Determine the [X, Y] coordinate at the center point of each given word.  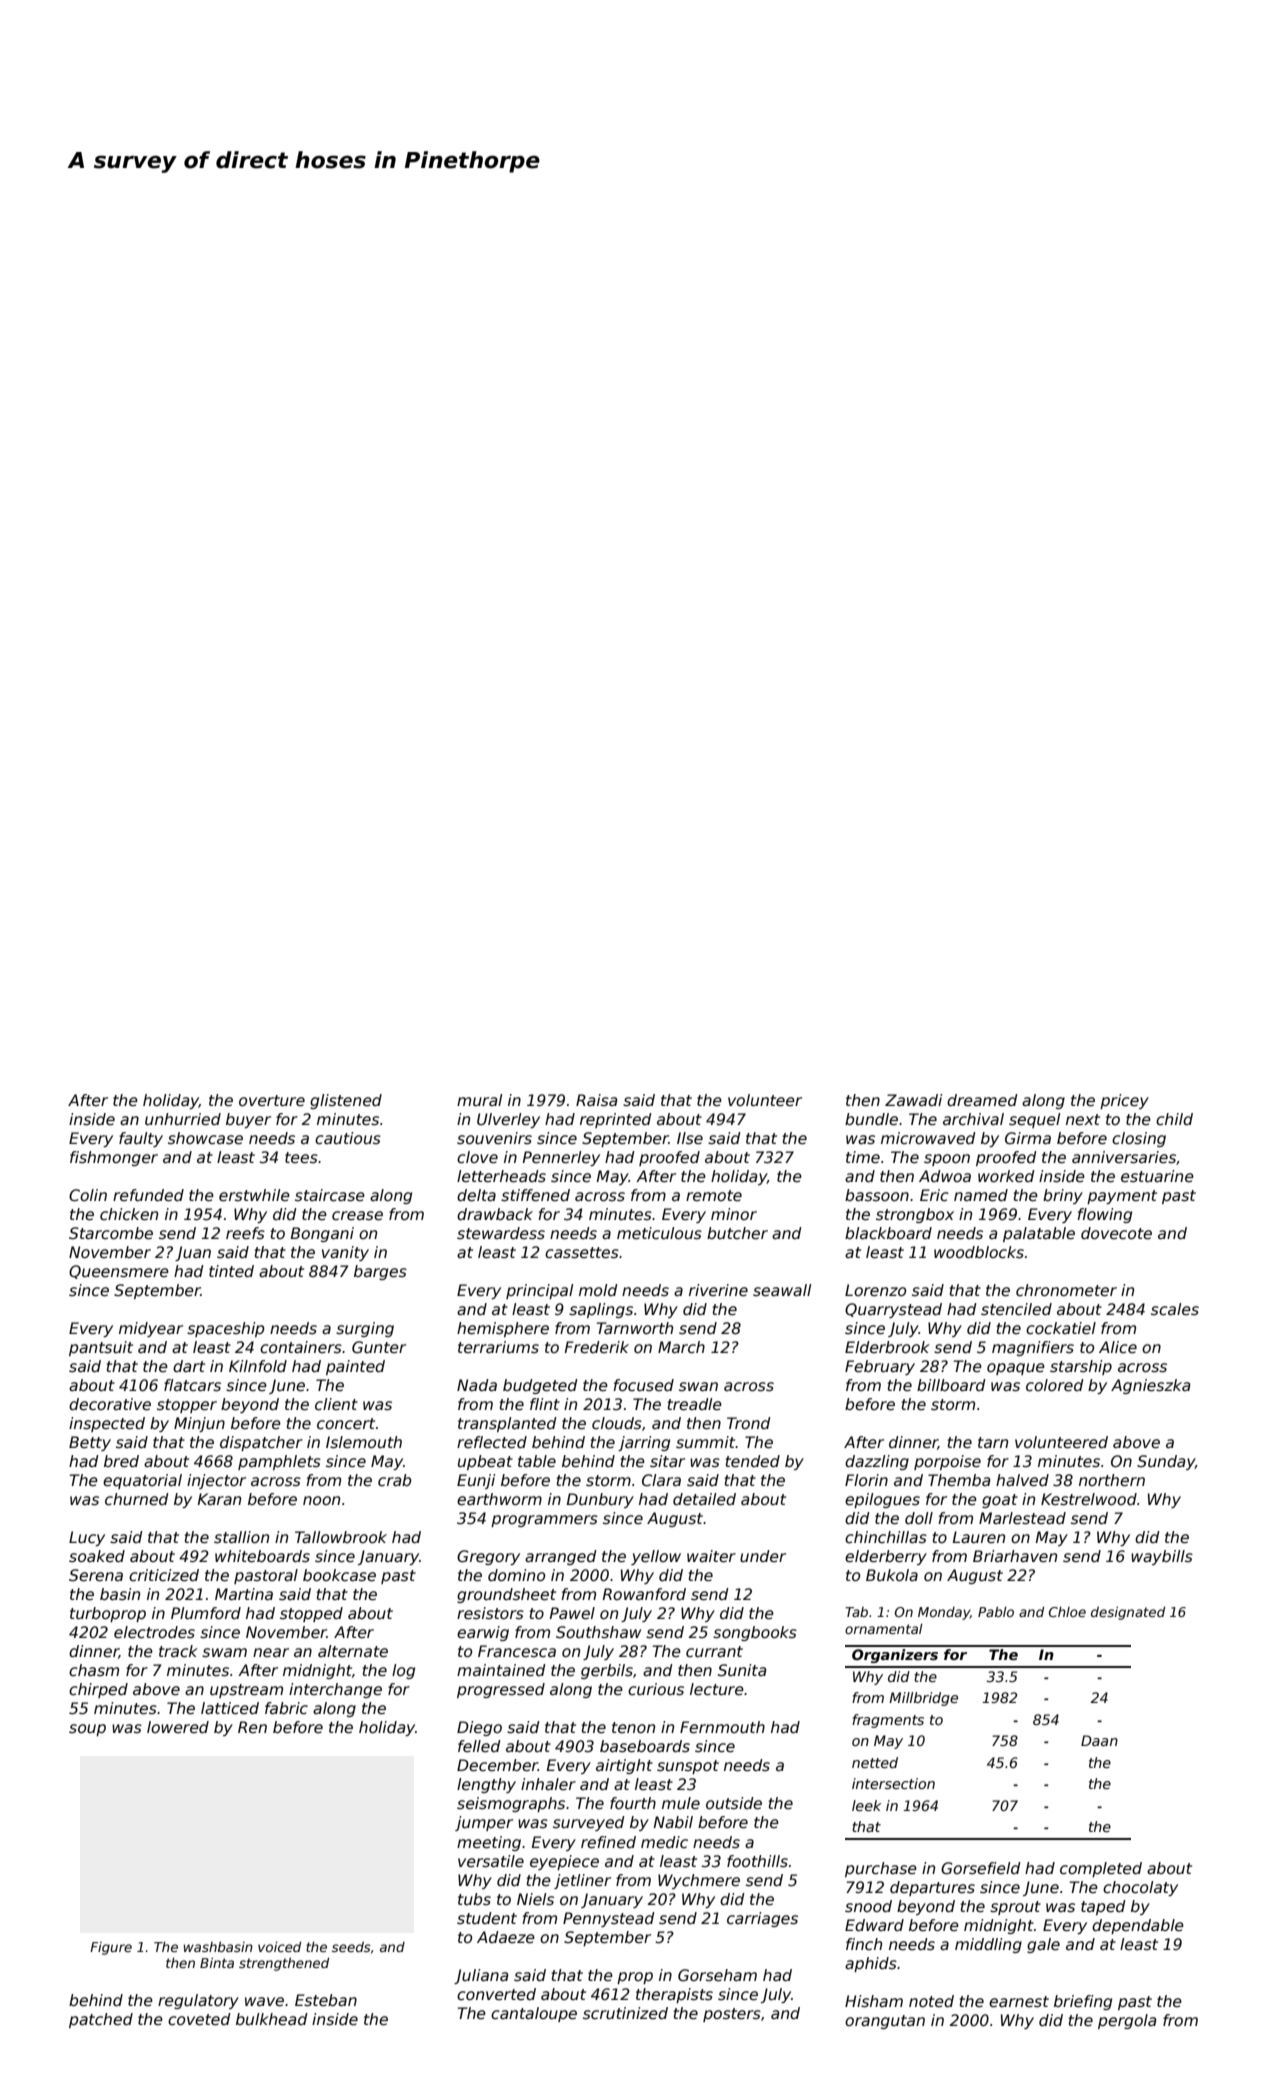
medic [664, 1842]
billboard [951, 1385]
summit [706, 1442]
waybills [1162, 1557]
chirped [98, 1690]
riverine [718, 1290]
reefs [245, 1233]
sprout [1015, 1908]
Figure [111, 1948]
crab [394, 1480]
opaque [1016, 1369]
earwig [483, 1633]
